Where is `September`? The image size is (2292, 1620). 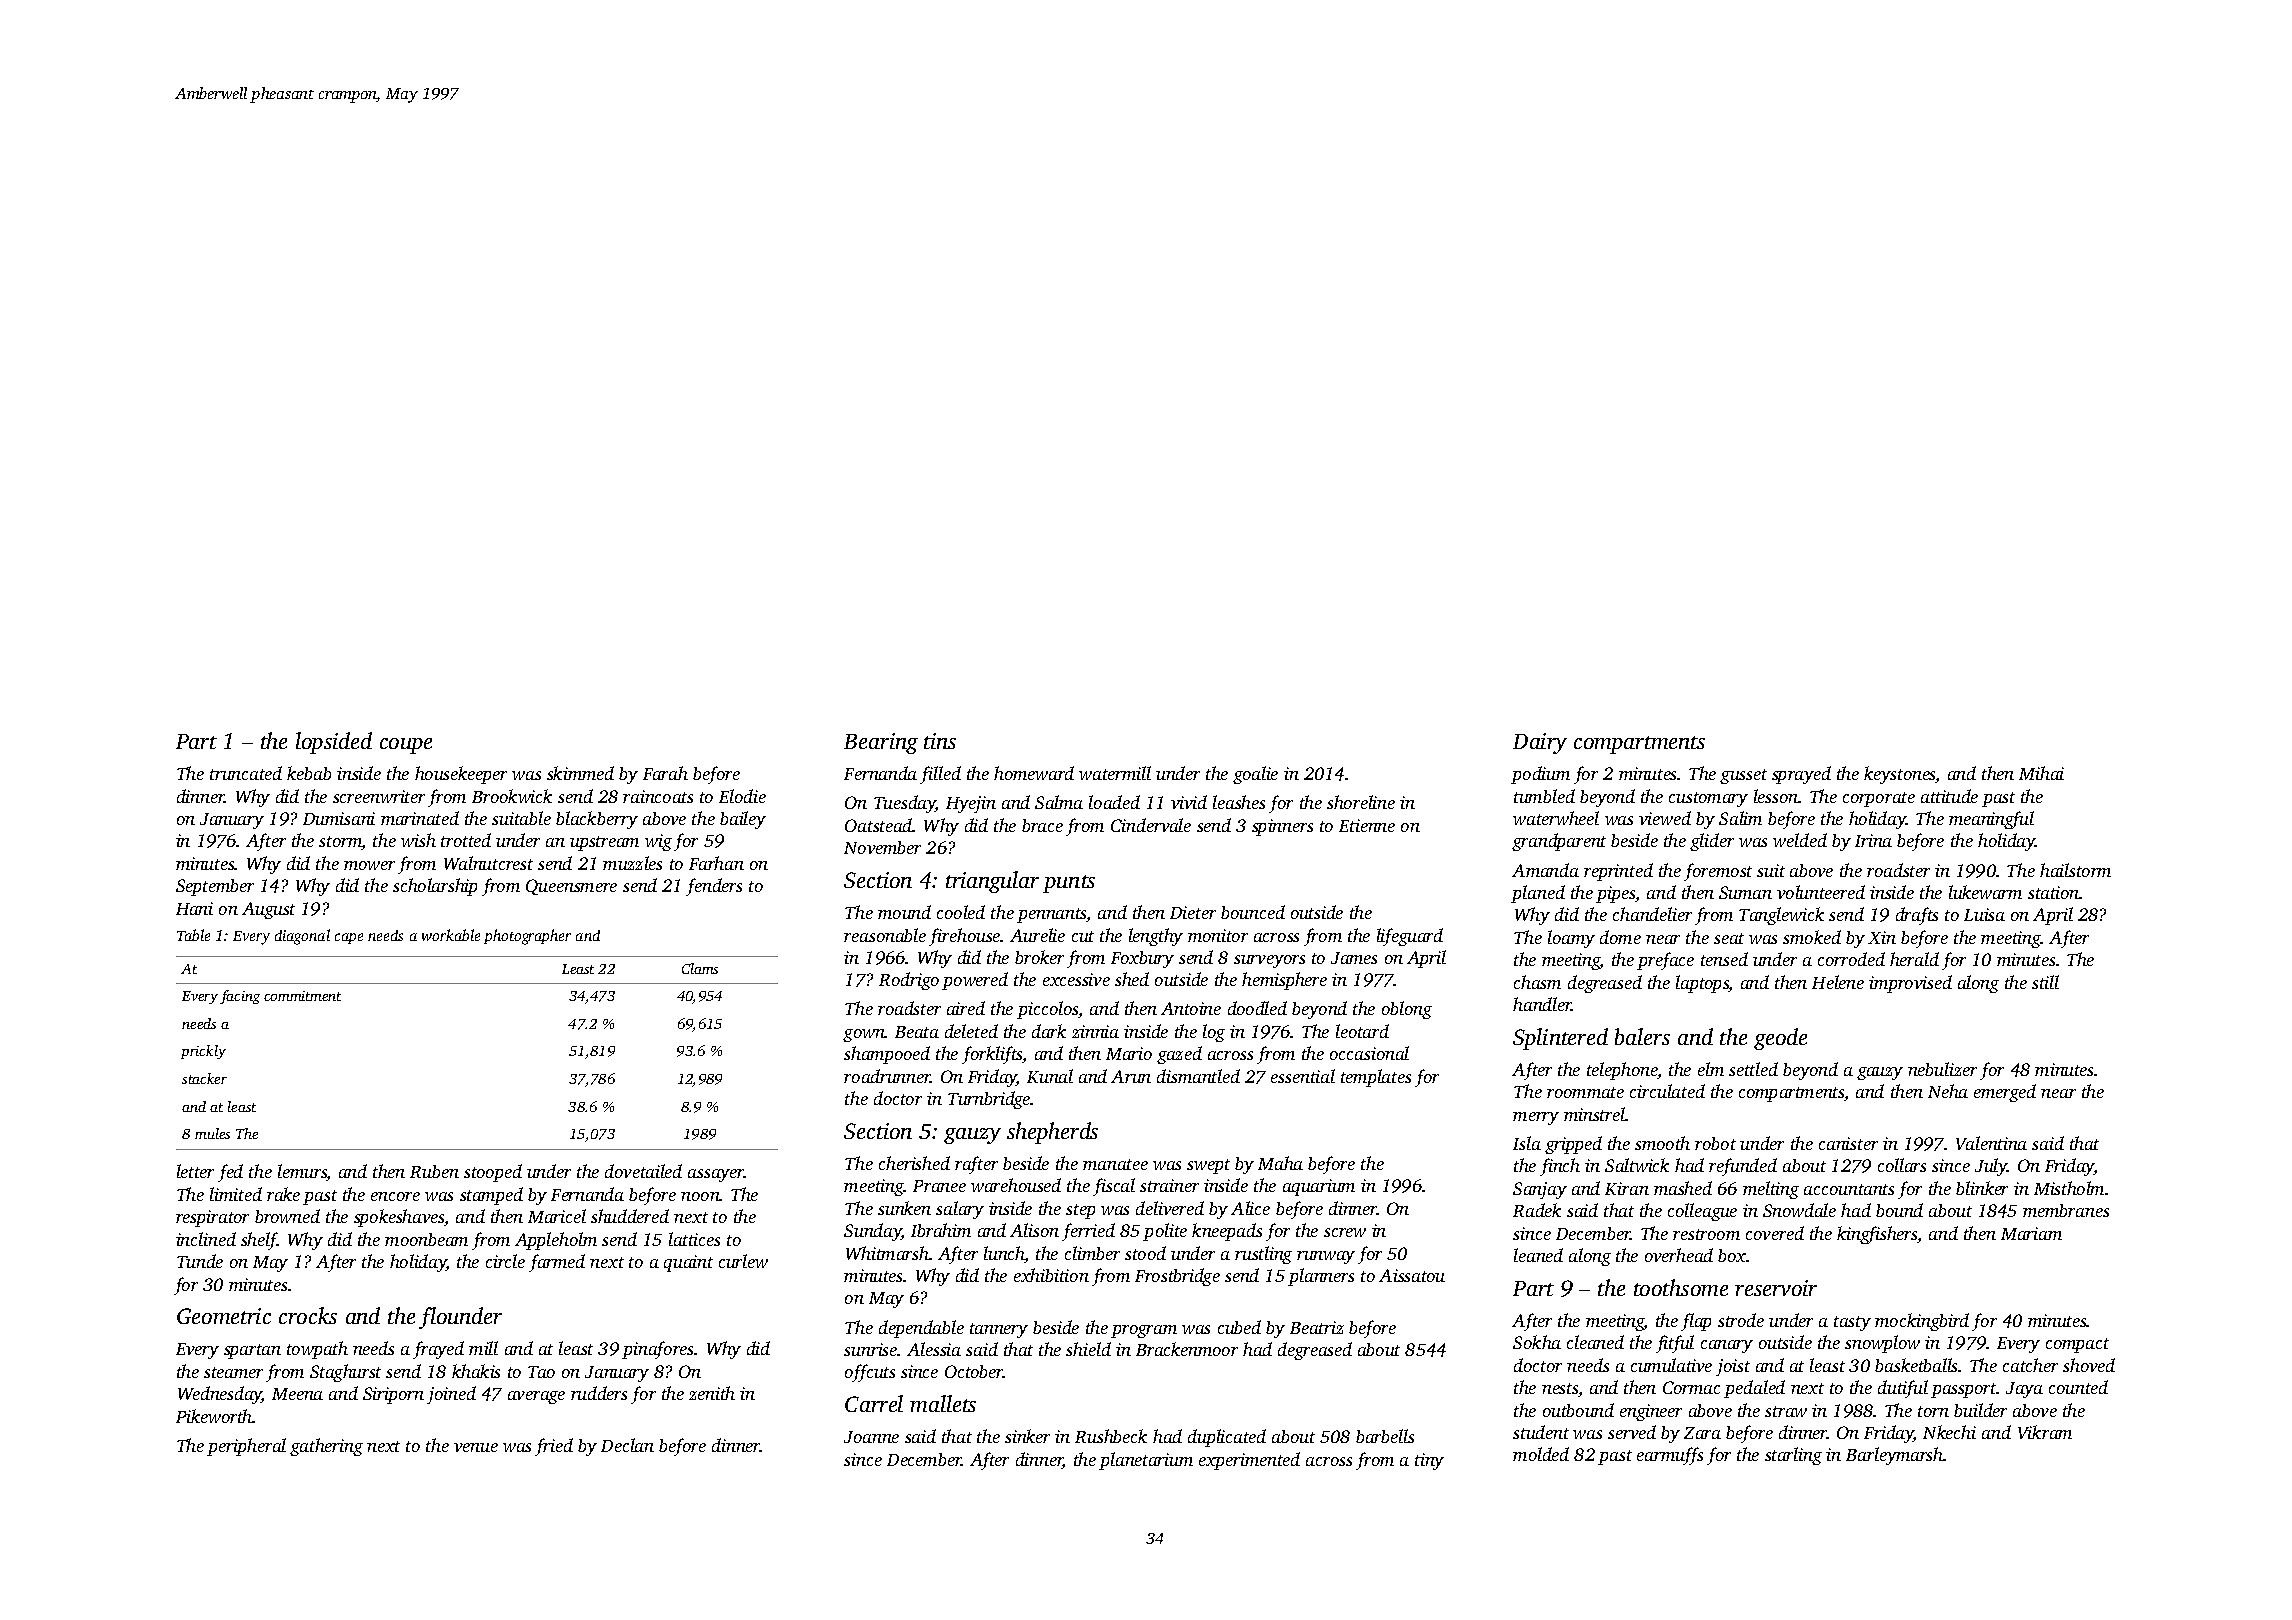
September is located at coordinates (215, 887).
